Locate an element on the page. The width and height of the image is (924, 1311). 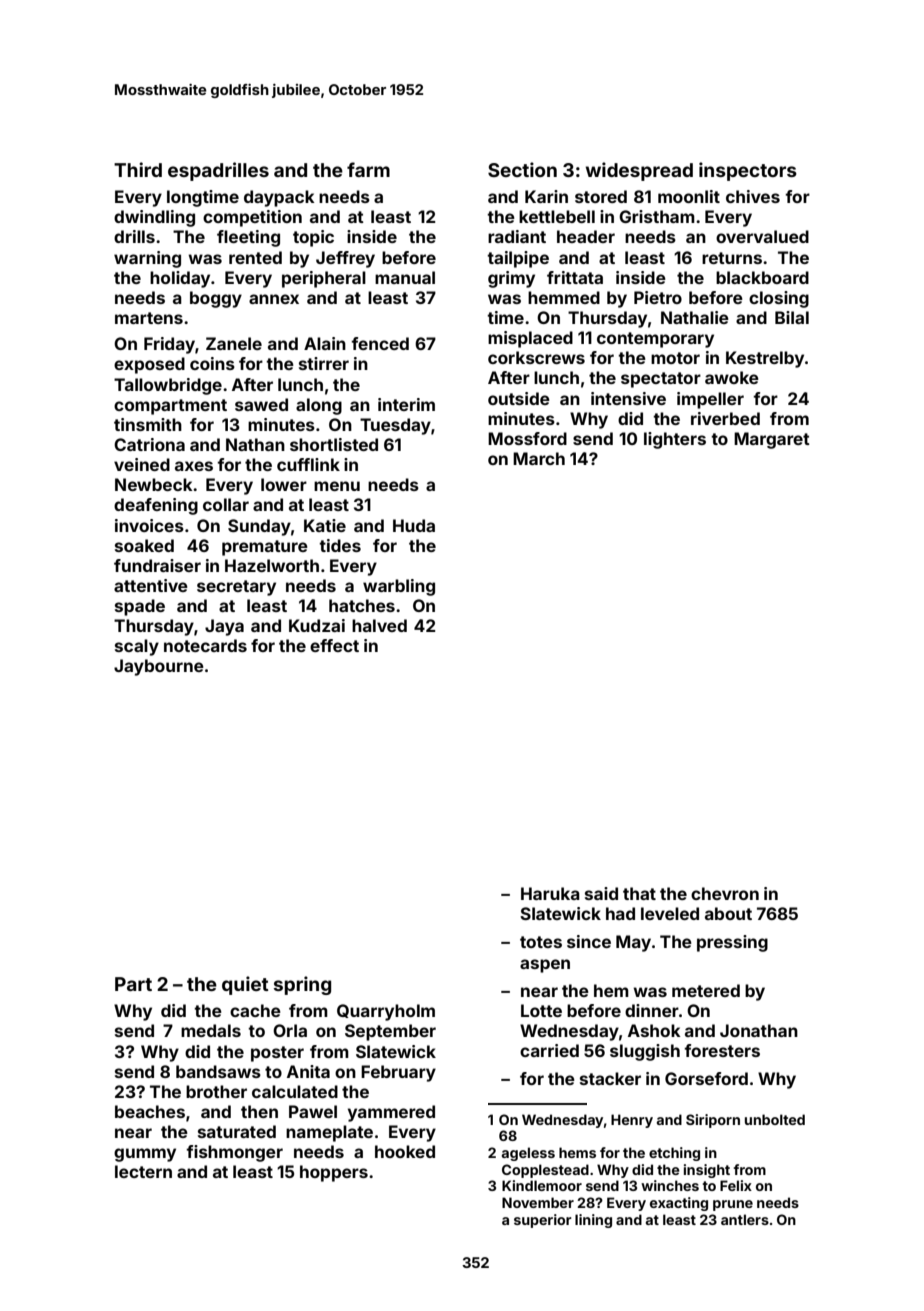
lectern is located at coordinates (143, 1171).
